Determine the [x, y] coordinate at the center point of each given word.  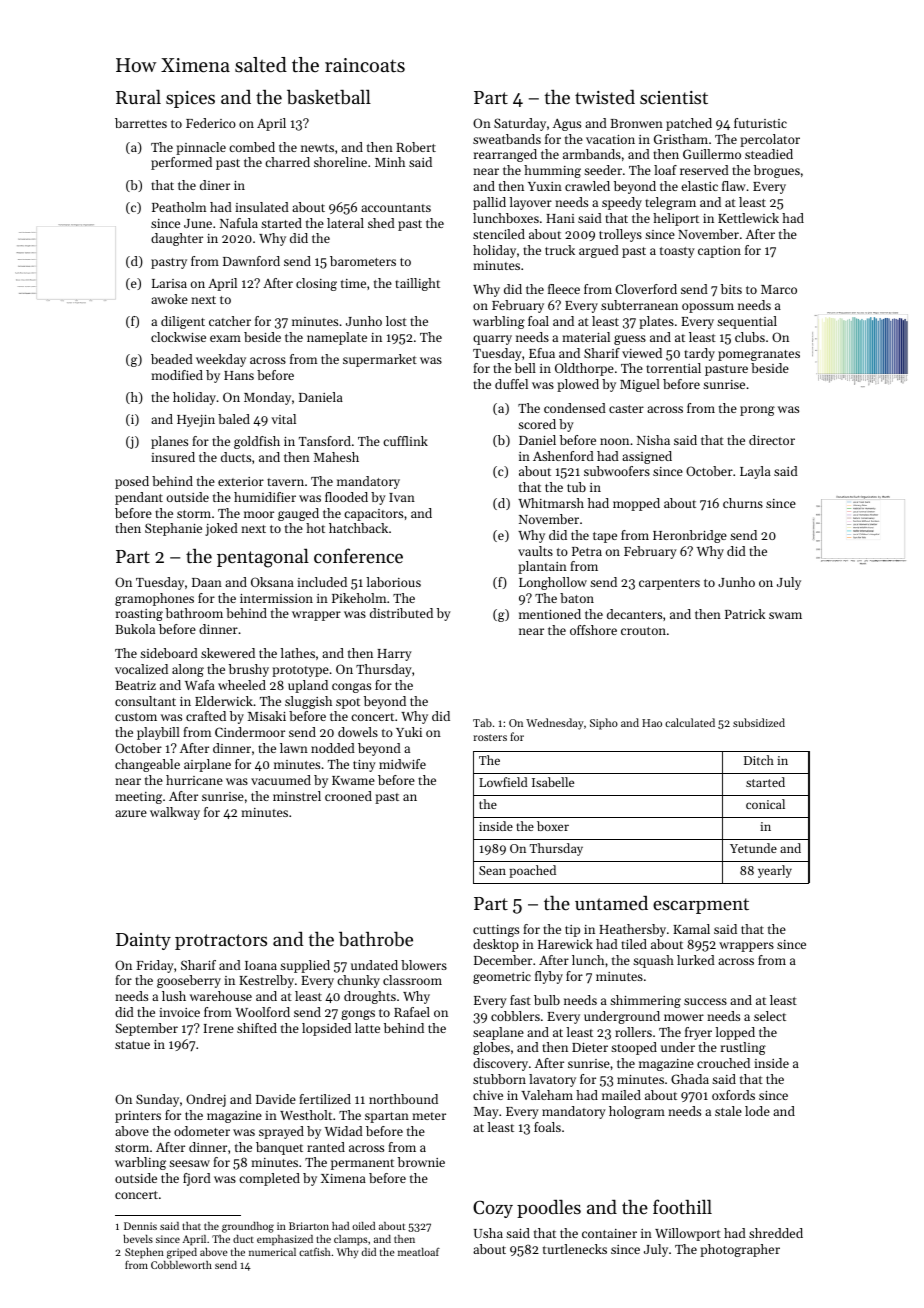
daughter [177, 239]
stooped [634, 1048]
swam [785, 615]
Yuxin [545, 186]
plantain [542, 567]
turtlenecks [575, 1249]
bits [731, 289]
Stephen [144, 1253]
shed [381, 223]
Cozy [493, 1209]
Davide [276, 1099]
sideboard [169, 653]
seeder [603, 170]
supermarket [380, 360]
